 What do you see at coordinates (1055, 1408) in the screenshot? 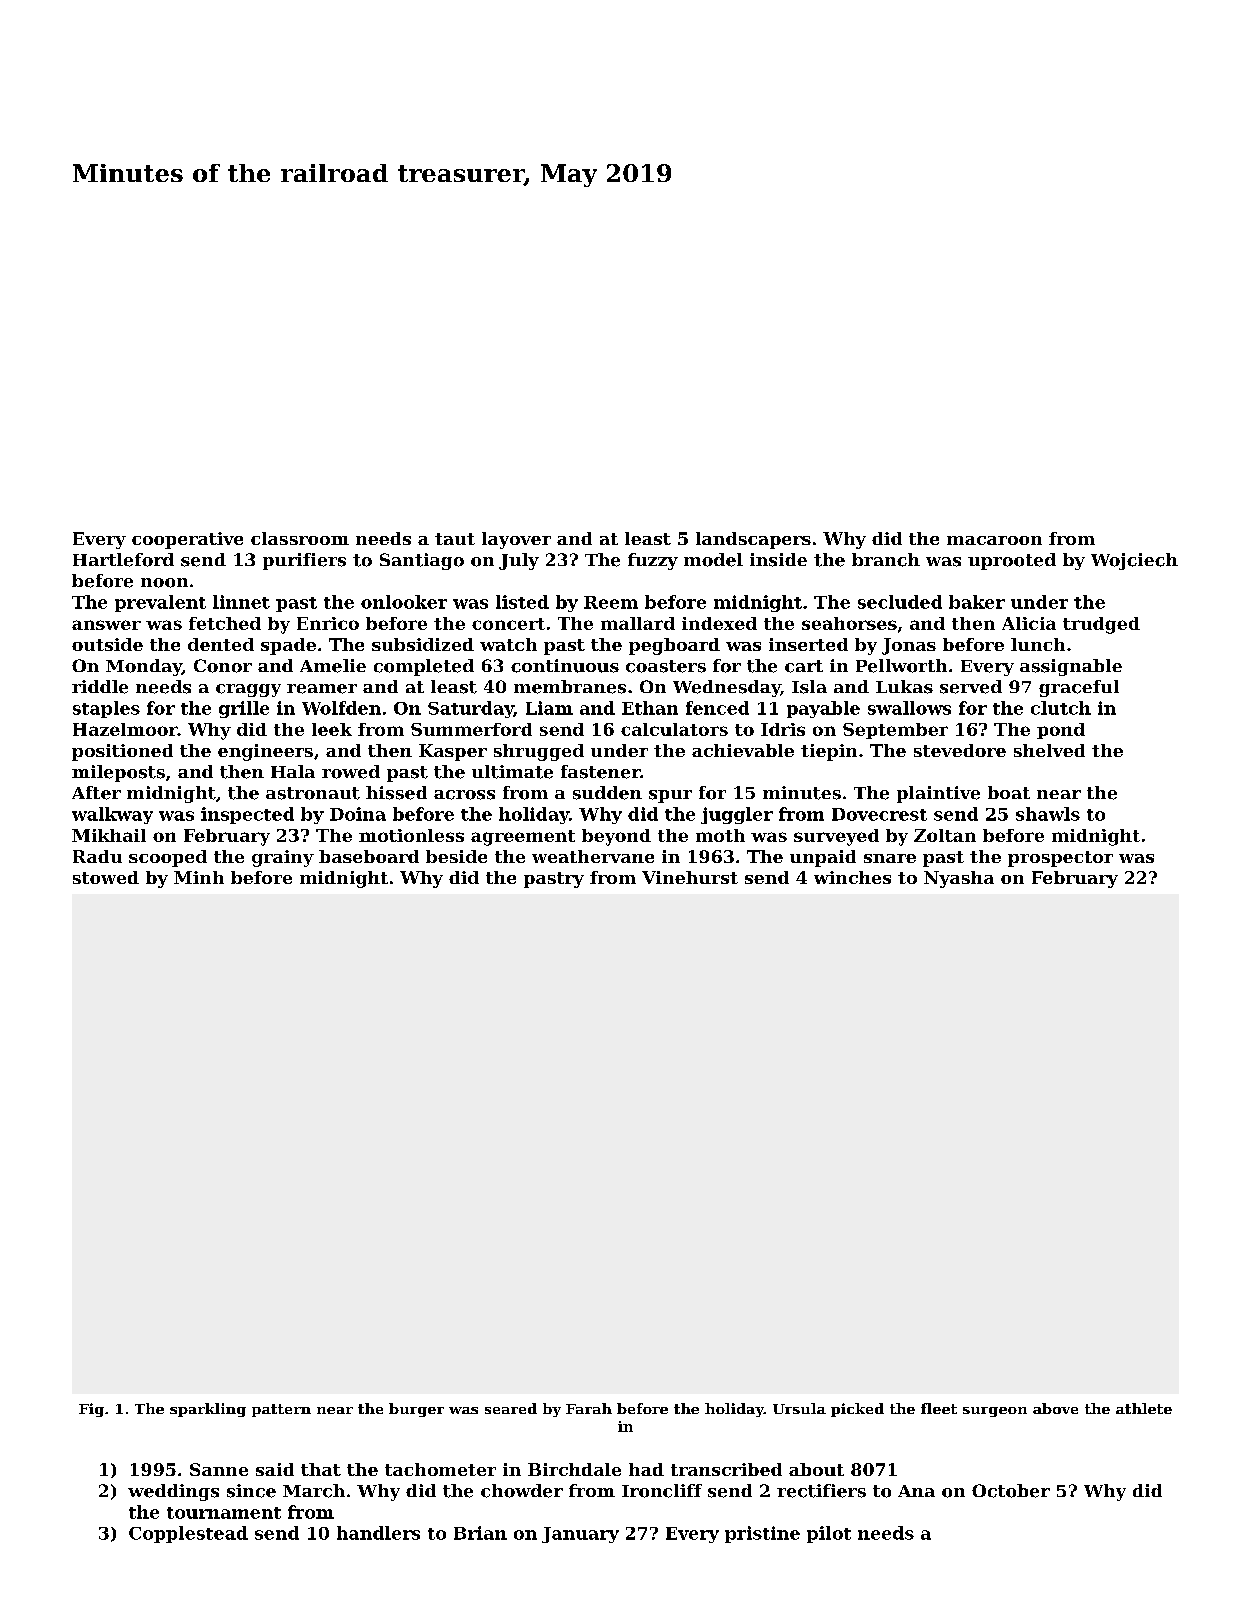
I see `above` at bounding box center [1055, 1408].
